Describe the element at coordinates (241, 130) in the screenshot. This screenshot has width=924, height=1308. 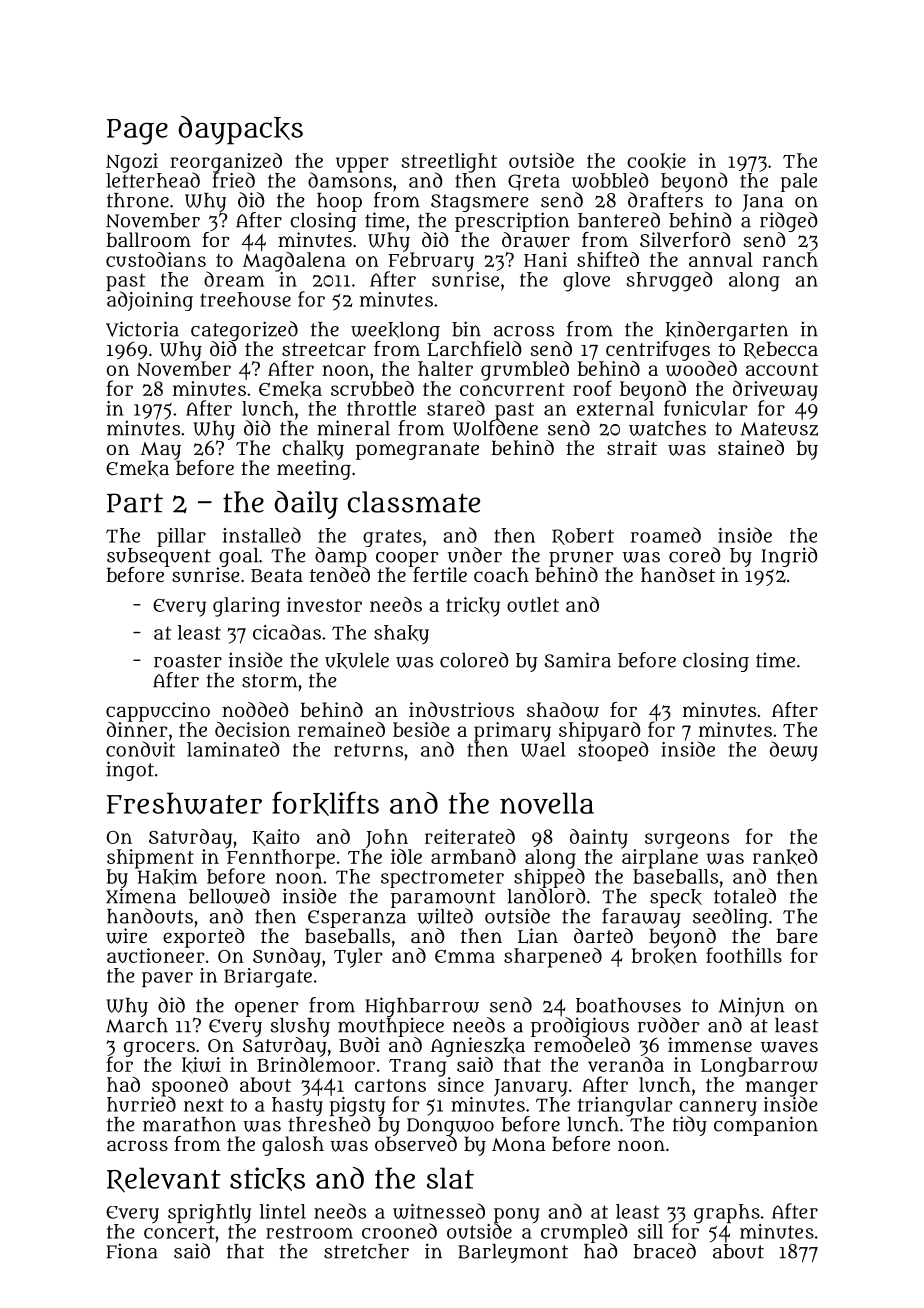
I see `daypacks` at that location.
